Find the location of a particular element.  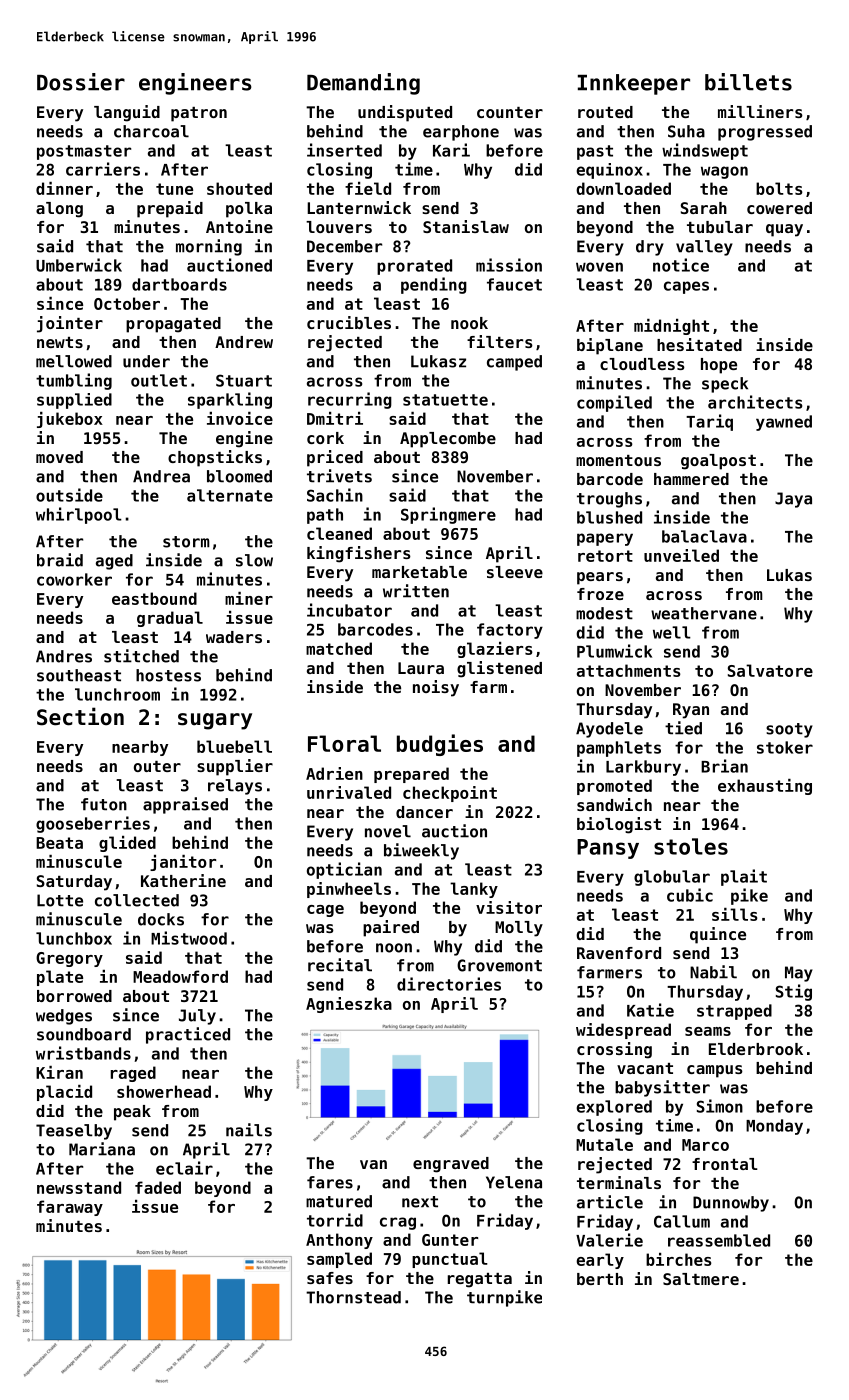

appraised is located at coordinates (185, 805).
